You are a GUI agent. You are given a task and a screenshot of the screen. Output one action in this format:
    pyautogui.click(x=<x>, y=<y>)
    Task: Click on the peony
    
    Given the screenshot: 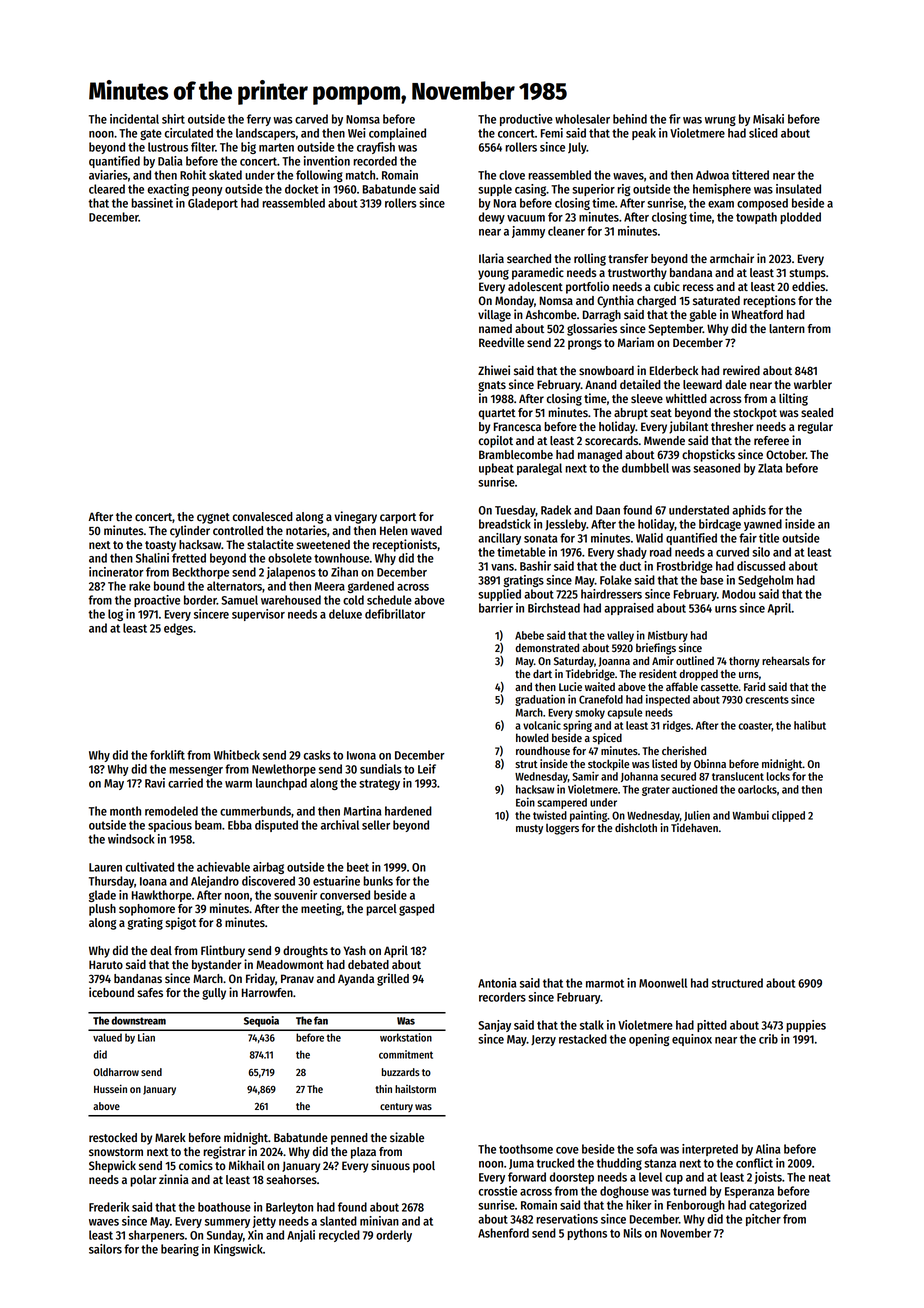 What is the action you would take?
    pyautogui.click(x=207, y=191)
